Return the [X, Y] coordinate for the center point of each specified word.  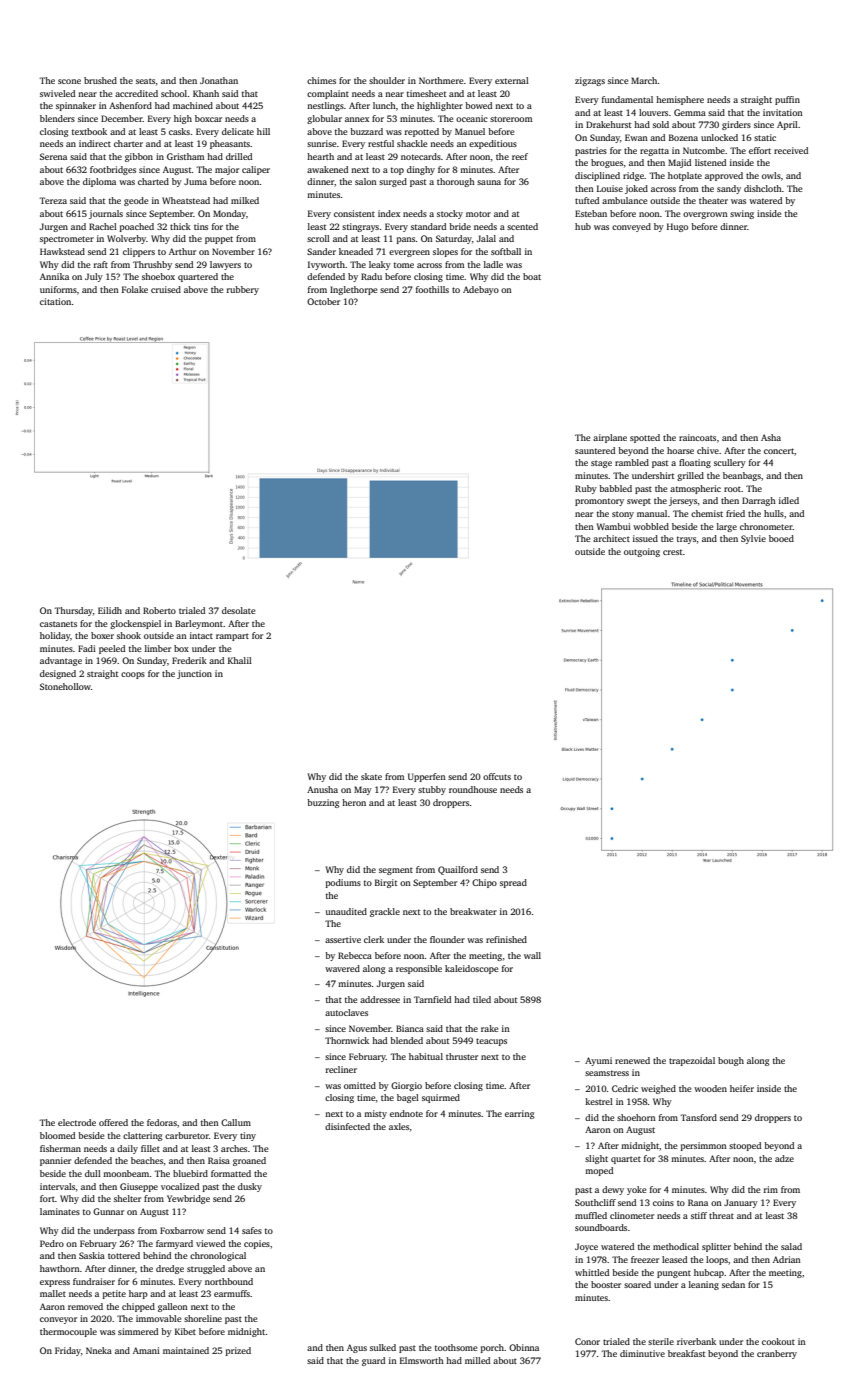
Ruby [586, 489]
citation [56, 301]
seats [145, 81]
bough [731, 1061]
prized [238, 1351]
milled [477, 1360]
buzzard [366, 131]
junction [194, 674]
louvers [653, 112]
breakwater [473, 911]
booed [781, 538]
